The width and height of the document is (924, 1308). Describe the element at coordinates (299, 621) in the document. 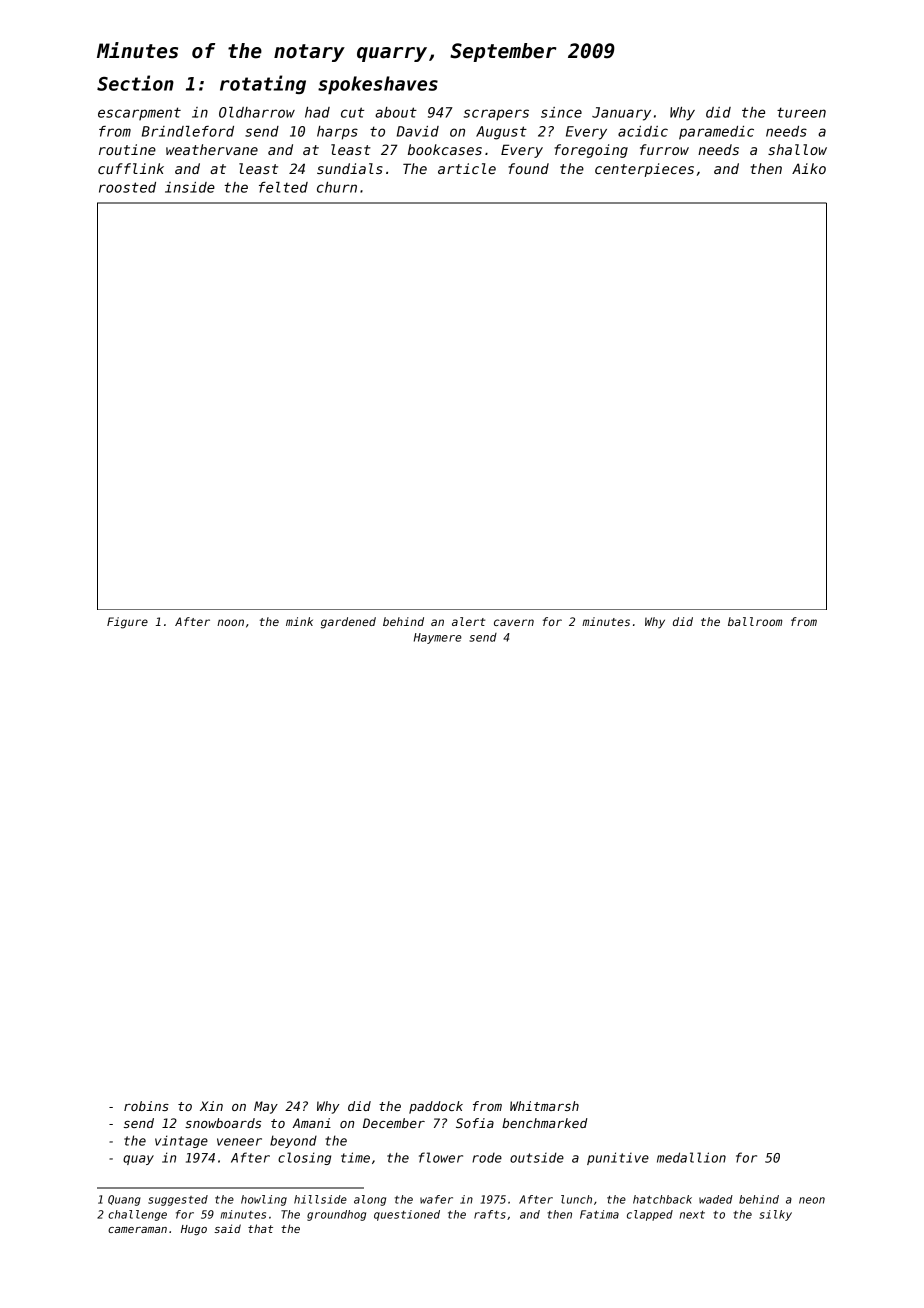

I see `mink` at that location.
